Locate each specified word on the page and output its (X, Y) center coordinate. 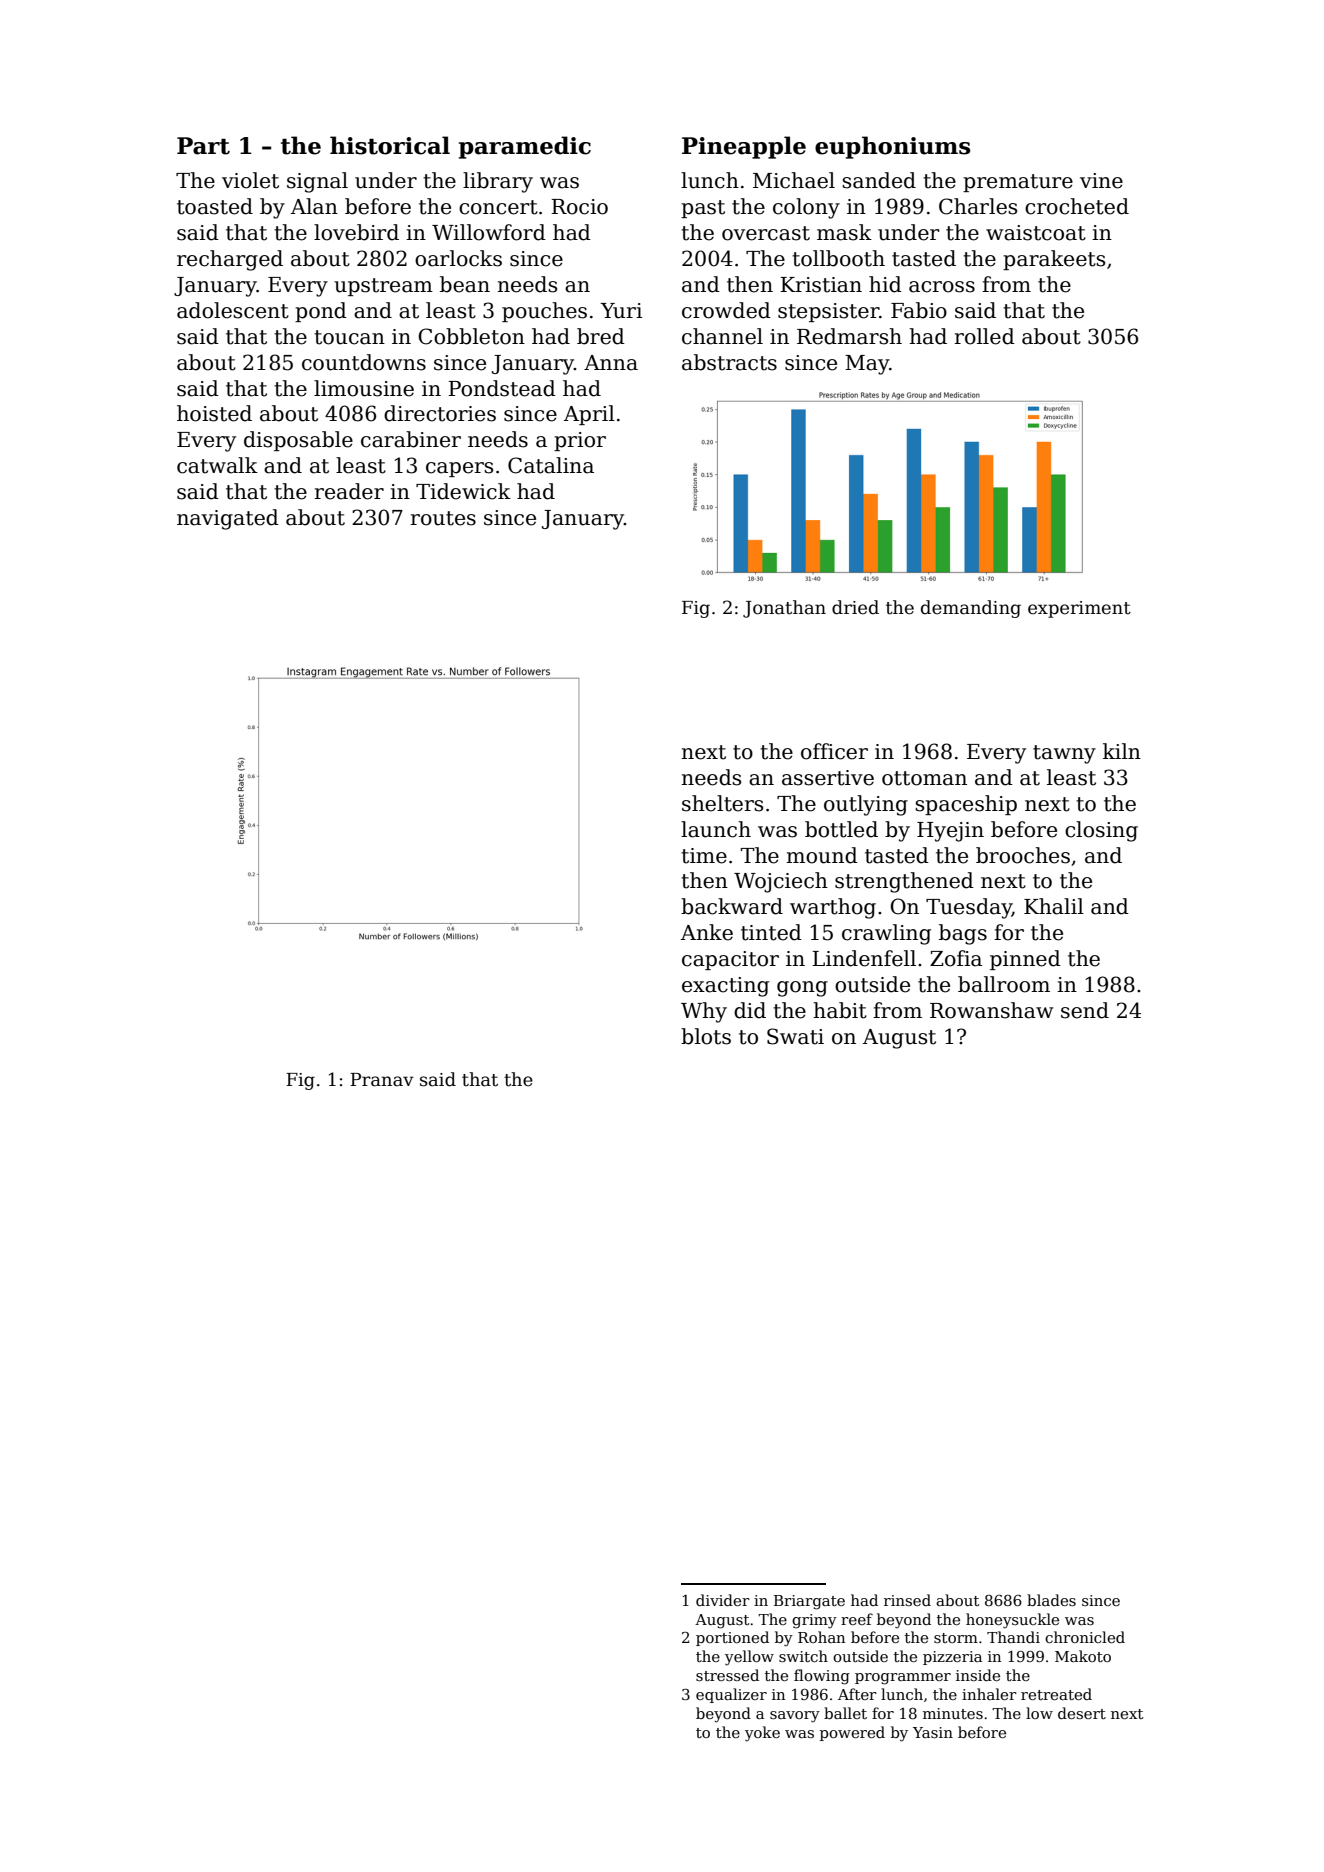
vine (1101, 181)
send (1085, 1010)
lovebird (356, 232)
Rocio (579, 207)
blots (706, 1036)
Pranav (382, 1080)
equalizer (731, 1695)
